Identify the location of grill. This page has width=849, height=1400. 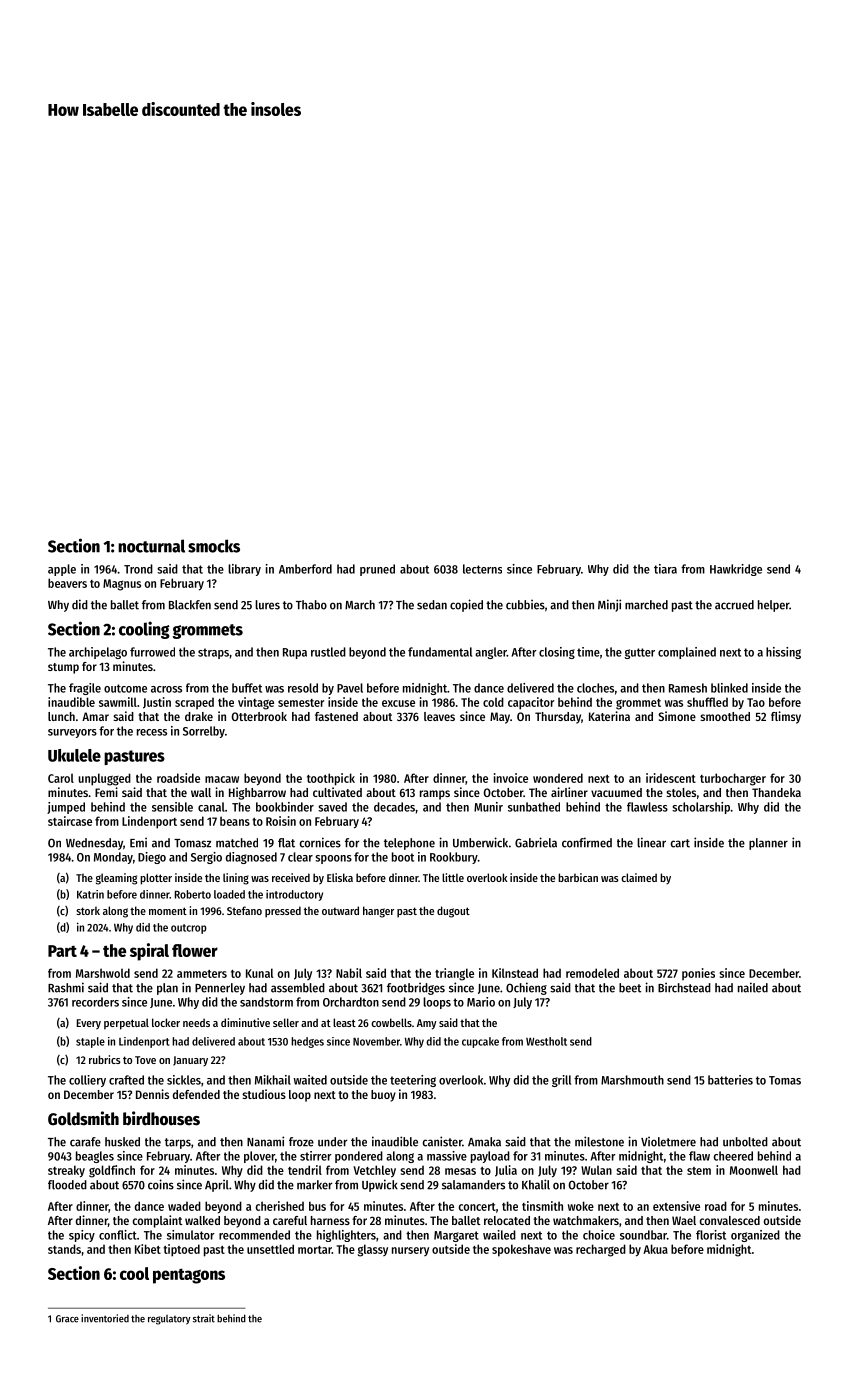
(561, 1081).
